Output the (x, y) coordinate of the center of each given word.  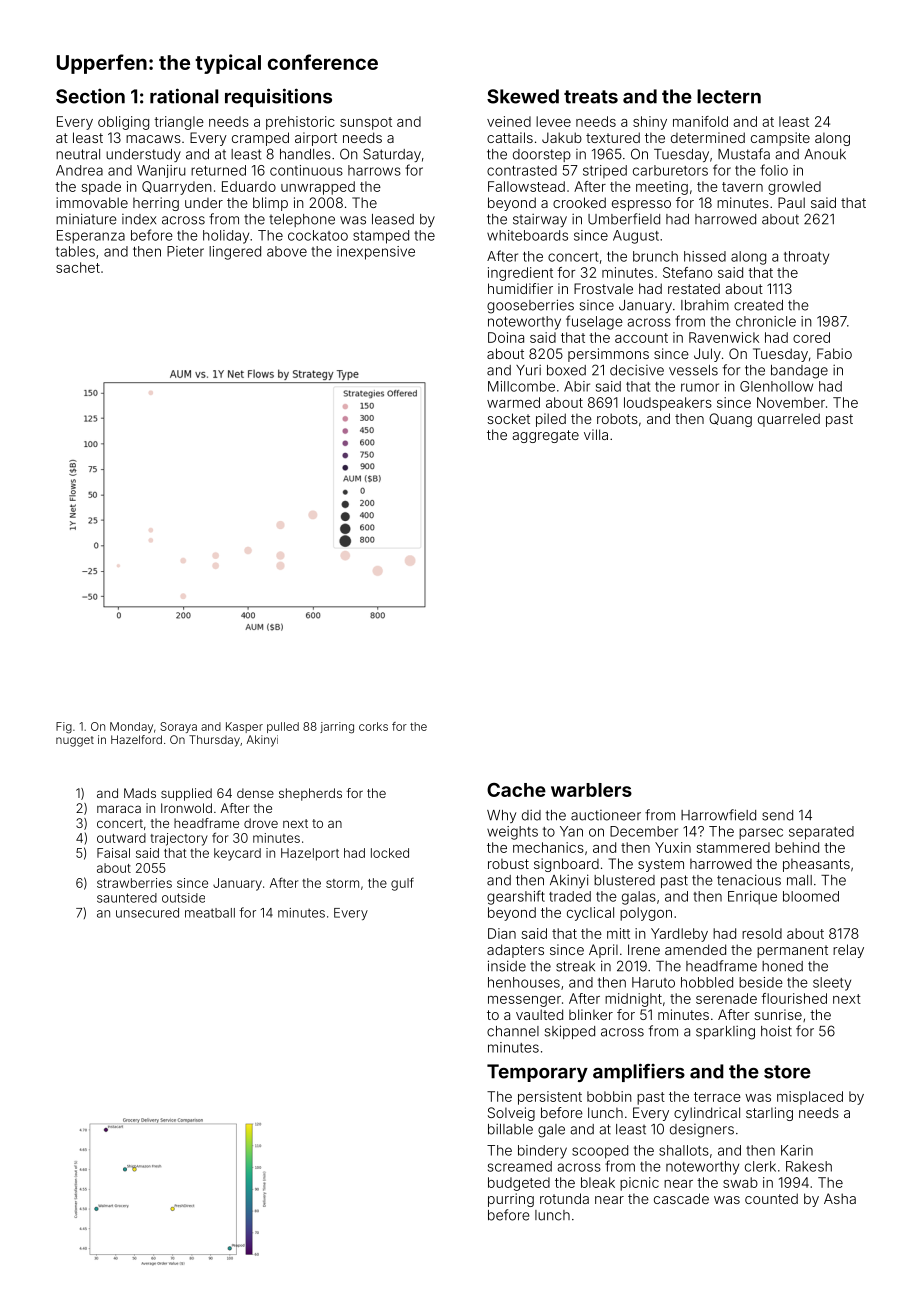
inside (507, 966)
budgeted (519, 1184)
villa (596, 434)
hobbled (707, 982)
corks (373, 726)
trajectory (179, 839)
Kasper (244, 727)
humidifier (520, 288)
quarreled (789, 420)
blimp (270, 204)
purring (511, 1200)
